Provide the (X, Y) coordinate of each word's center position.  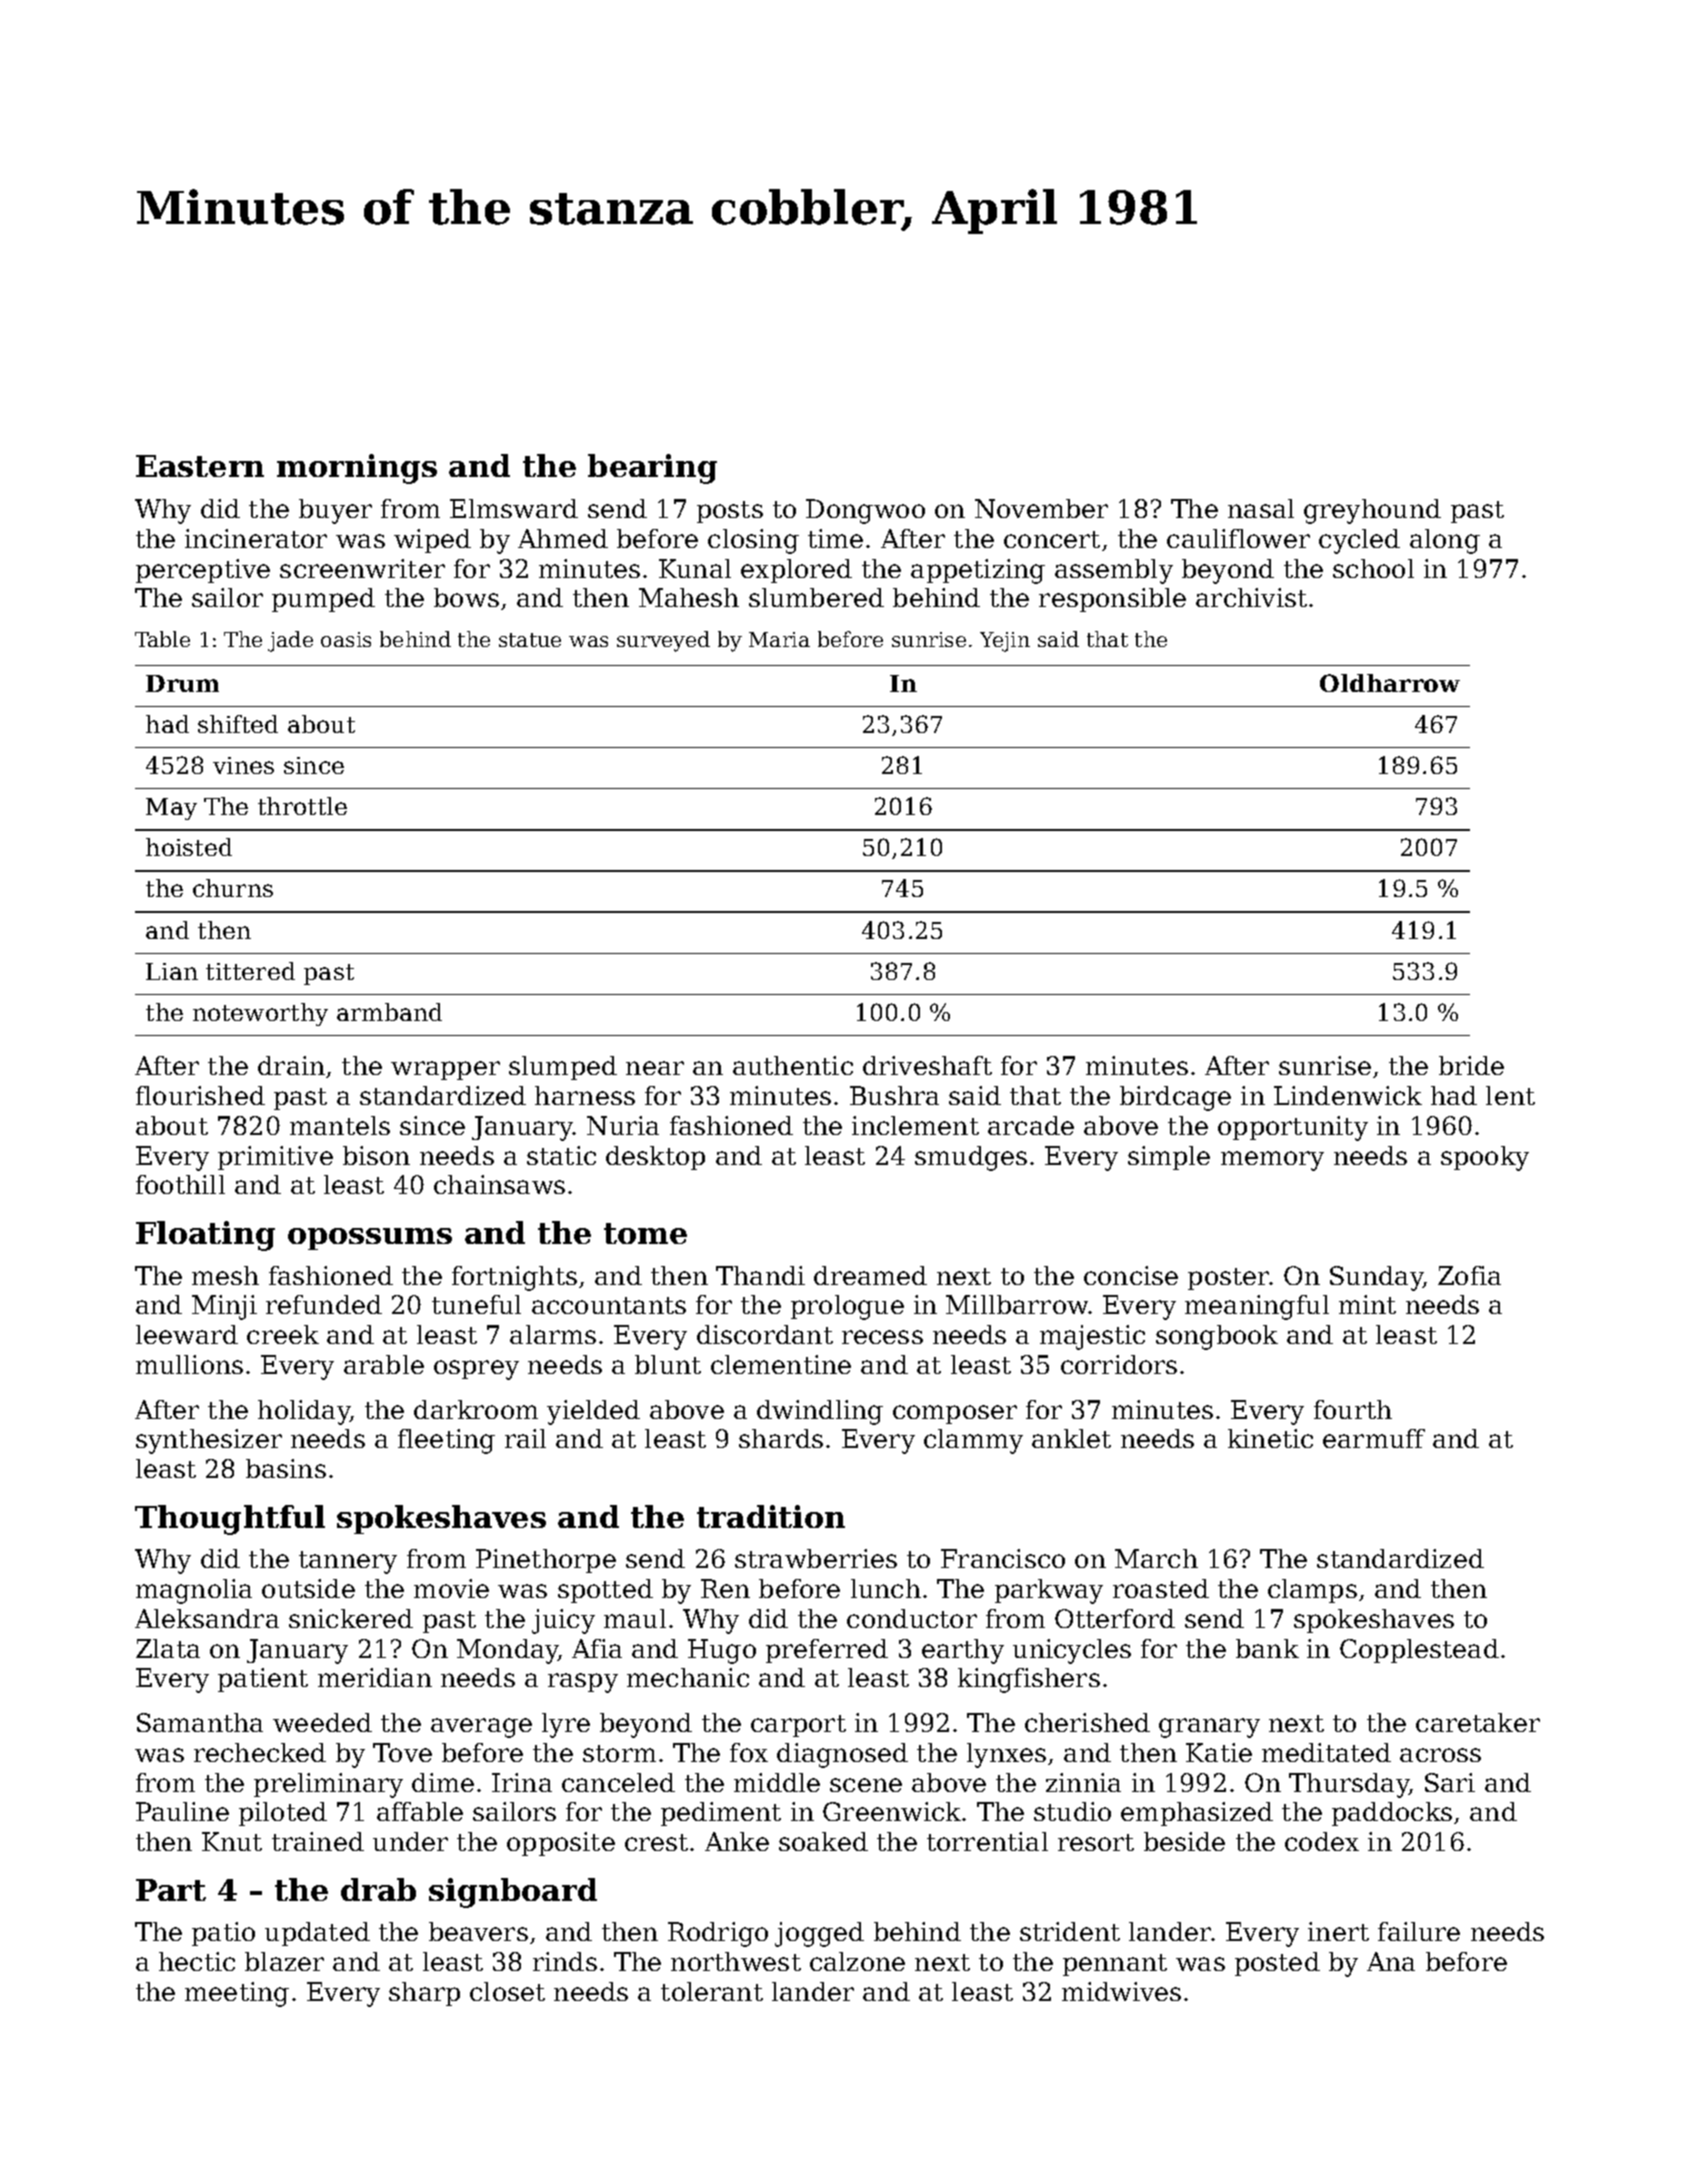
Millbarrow (1017, 1304)
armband (389, 1012)
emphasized (1197, 1814)
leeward (187, 1334)
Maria (779, 639)
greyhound (1372, 511)
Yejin (1005, 642)
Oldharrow (1390, 683)
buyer (335, 511)
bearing (652, 469)
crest (656, 1842)
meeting (237, 1994)
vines (243, 765)
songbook (1217, 1337)
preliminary (328, 1785)
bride (1471, 1065)
